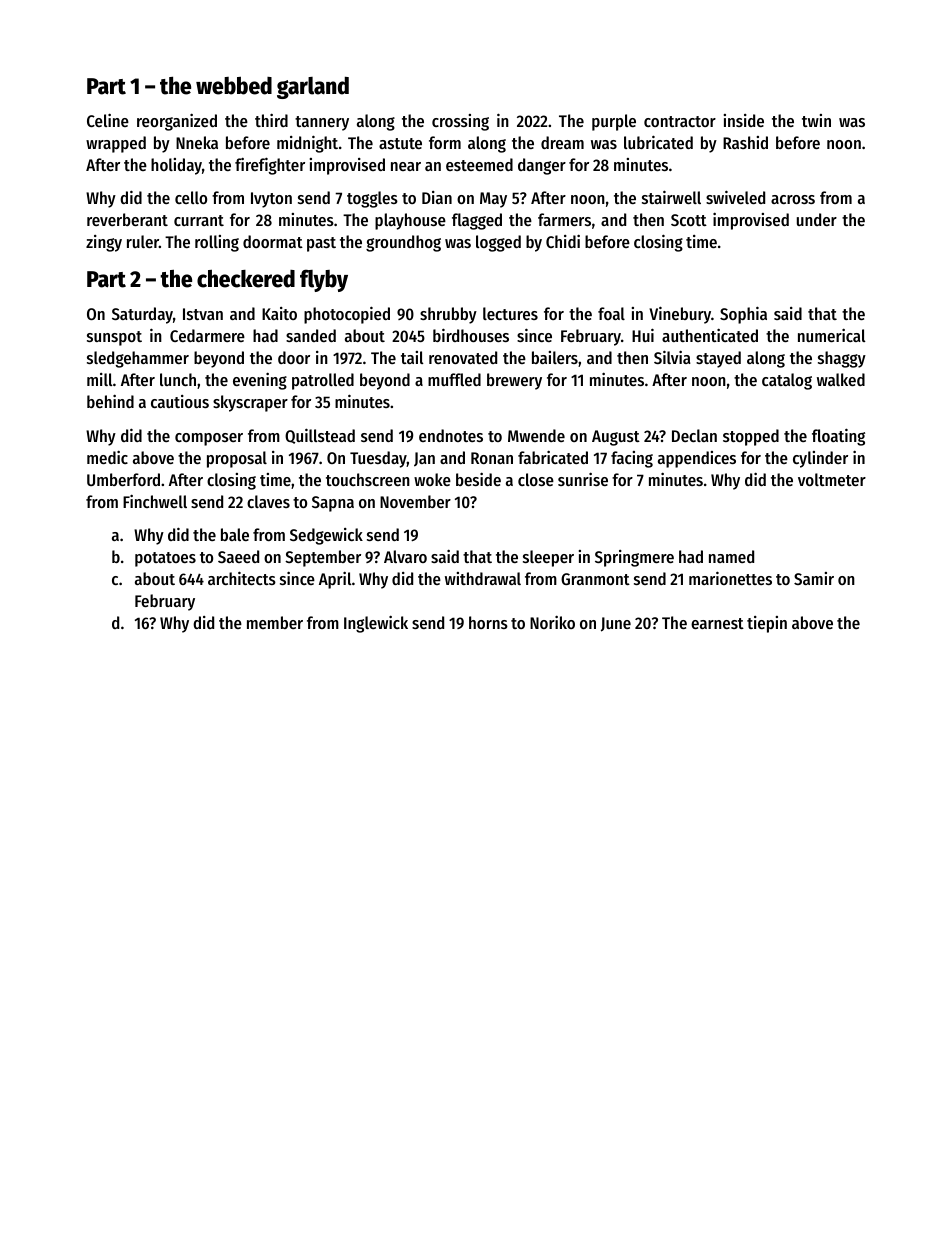 The width and height of the page is (952, 1233). I want to click on Silvia, so click(672, 357).
